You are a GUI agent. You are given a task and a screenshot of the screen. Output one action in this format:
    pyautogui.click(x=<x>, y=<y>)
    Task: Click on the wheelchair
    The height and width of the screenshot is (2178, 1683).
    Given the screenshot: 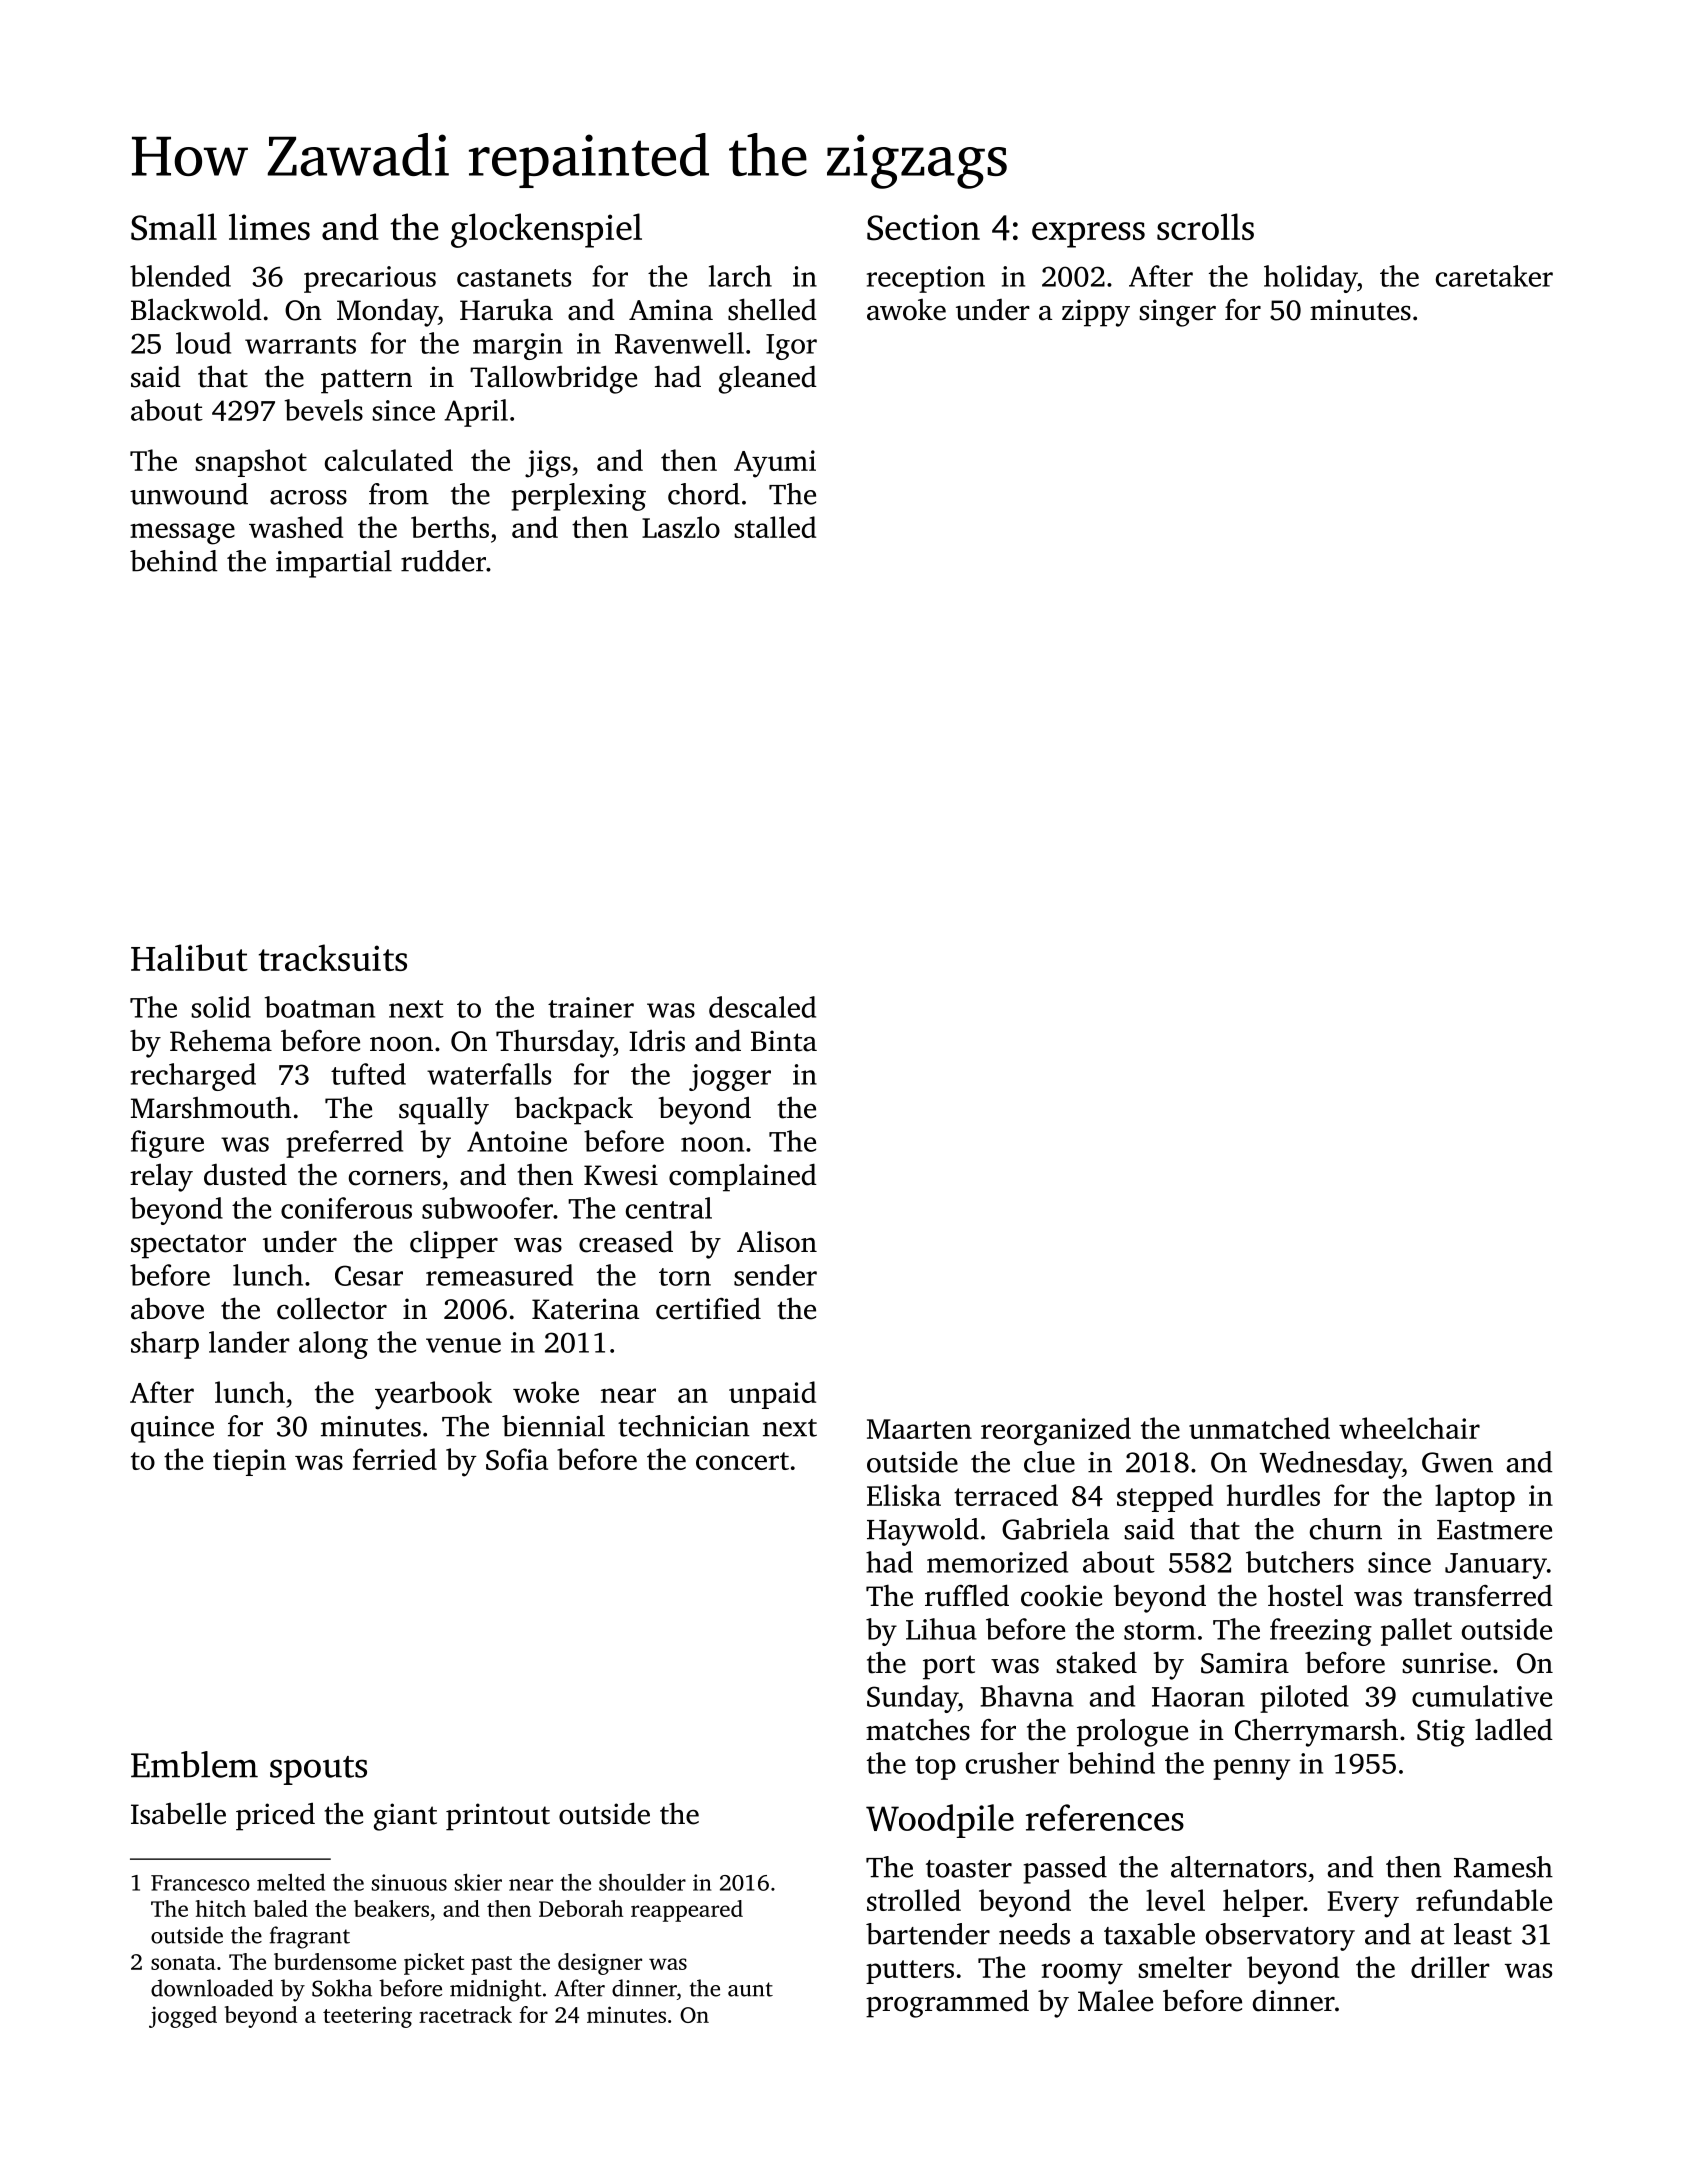 What is the action you would take?
    pyautogui.click(x=1409, y=1428)
